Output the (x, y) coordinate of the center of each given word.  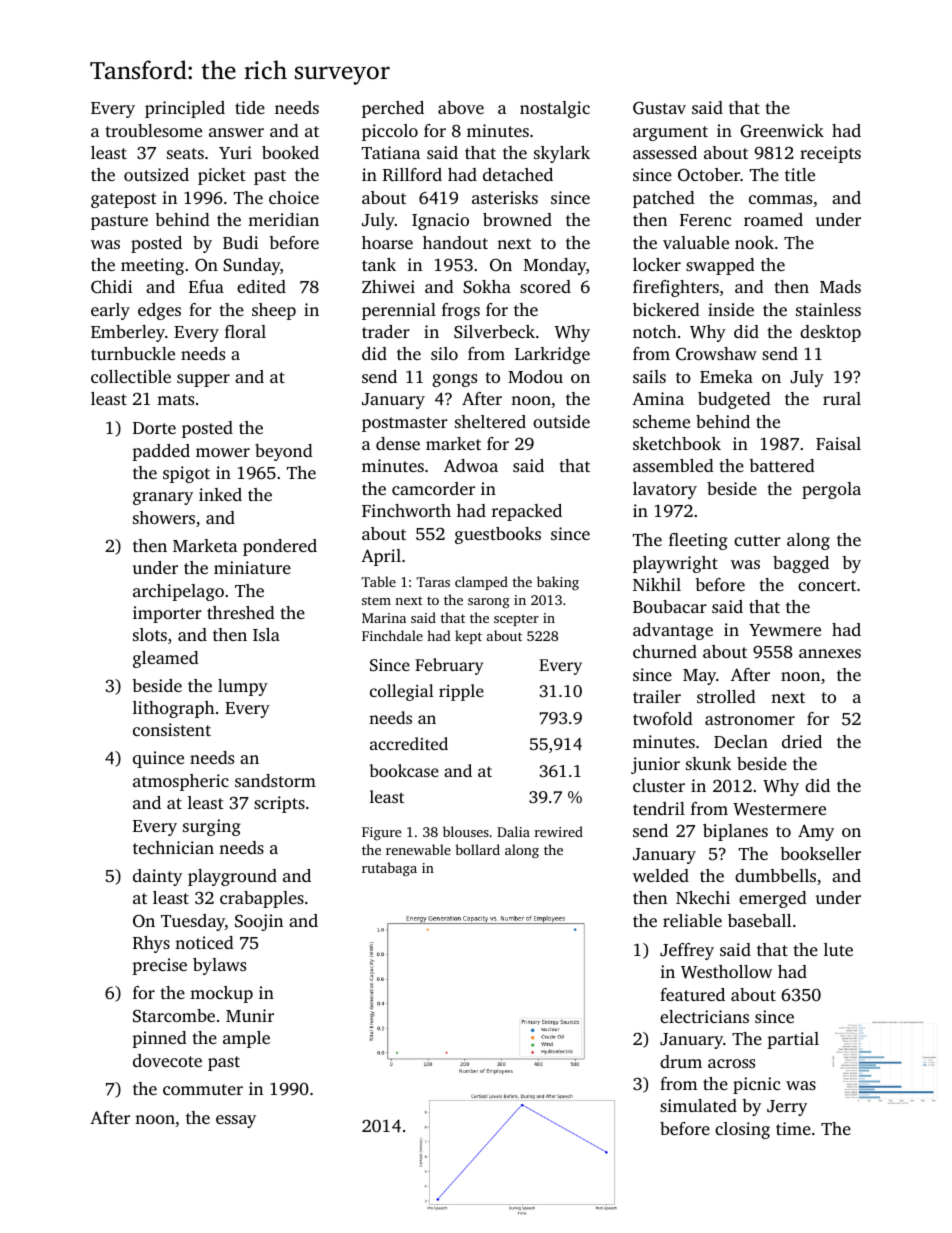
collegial (402, 692)
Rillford (412, 175)
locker (657, 264)
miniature (252, 567)
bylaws (219, 966)
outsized (156, 174)
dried (802, 741)
